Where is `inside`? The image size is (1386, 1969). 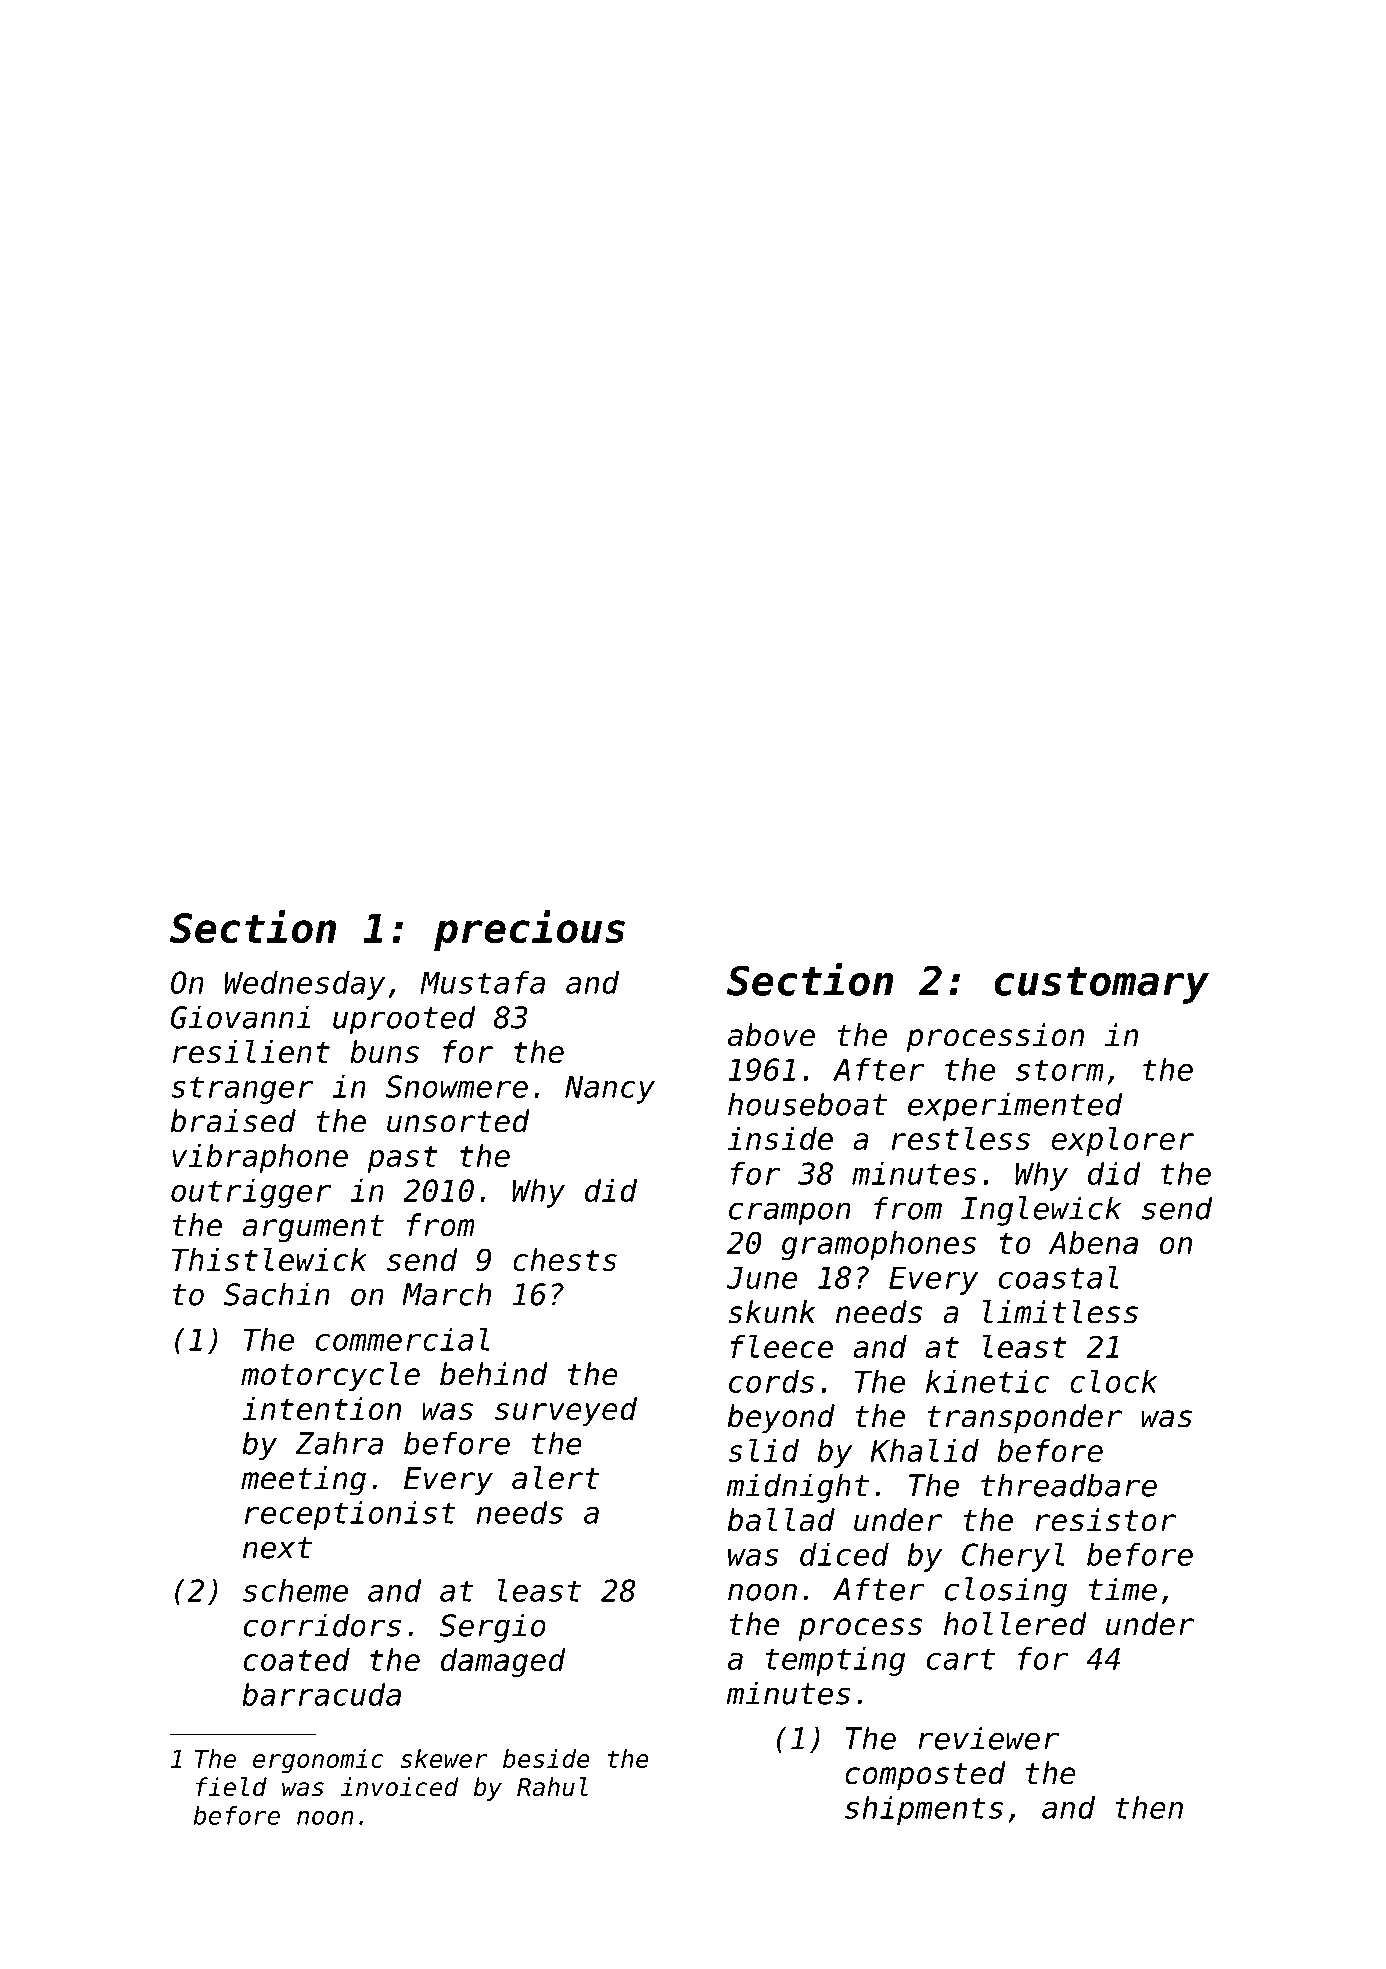
inside is located at coordinates (780, 1138).
